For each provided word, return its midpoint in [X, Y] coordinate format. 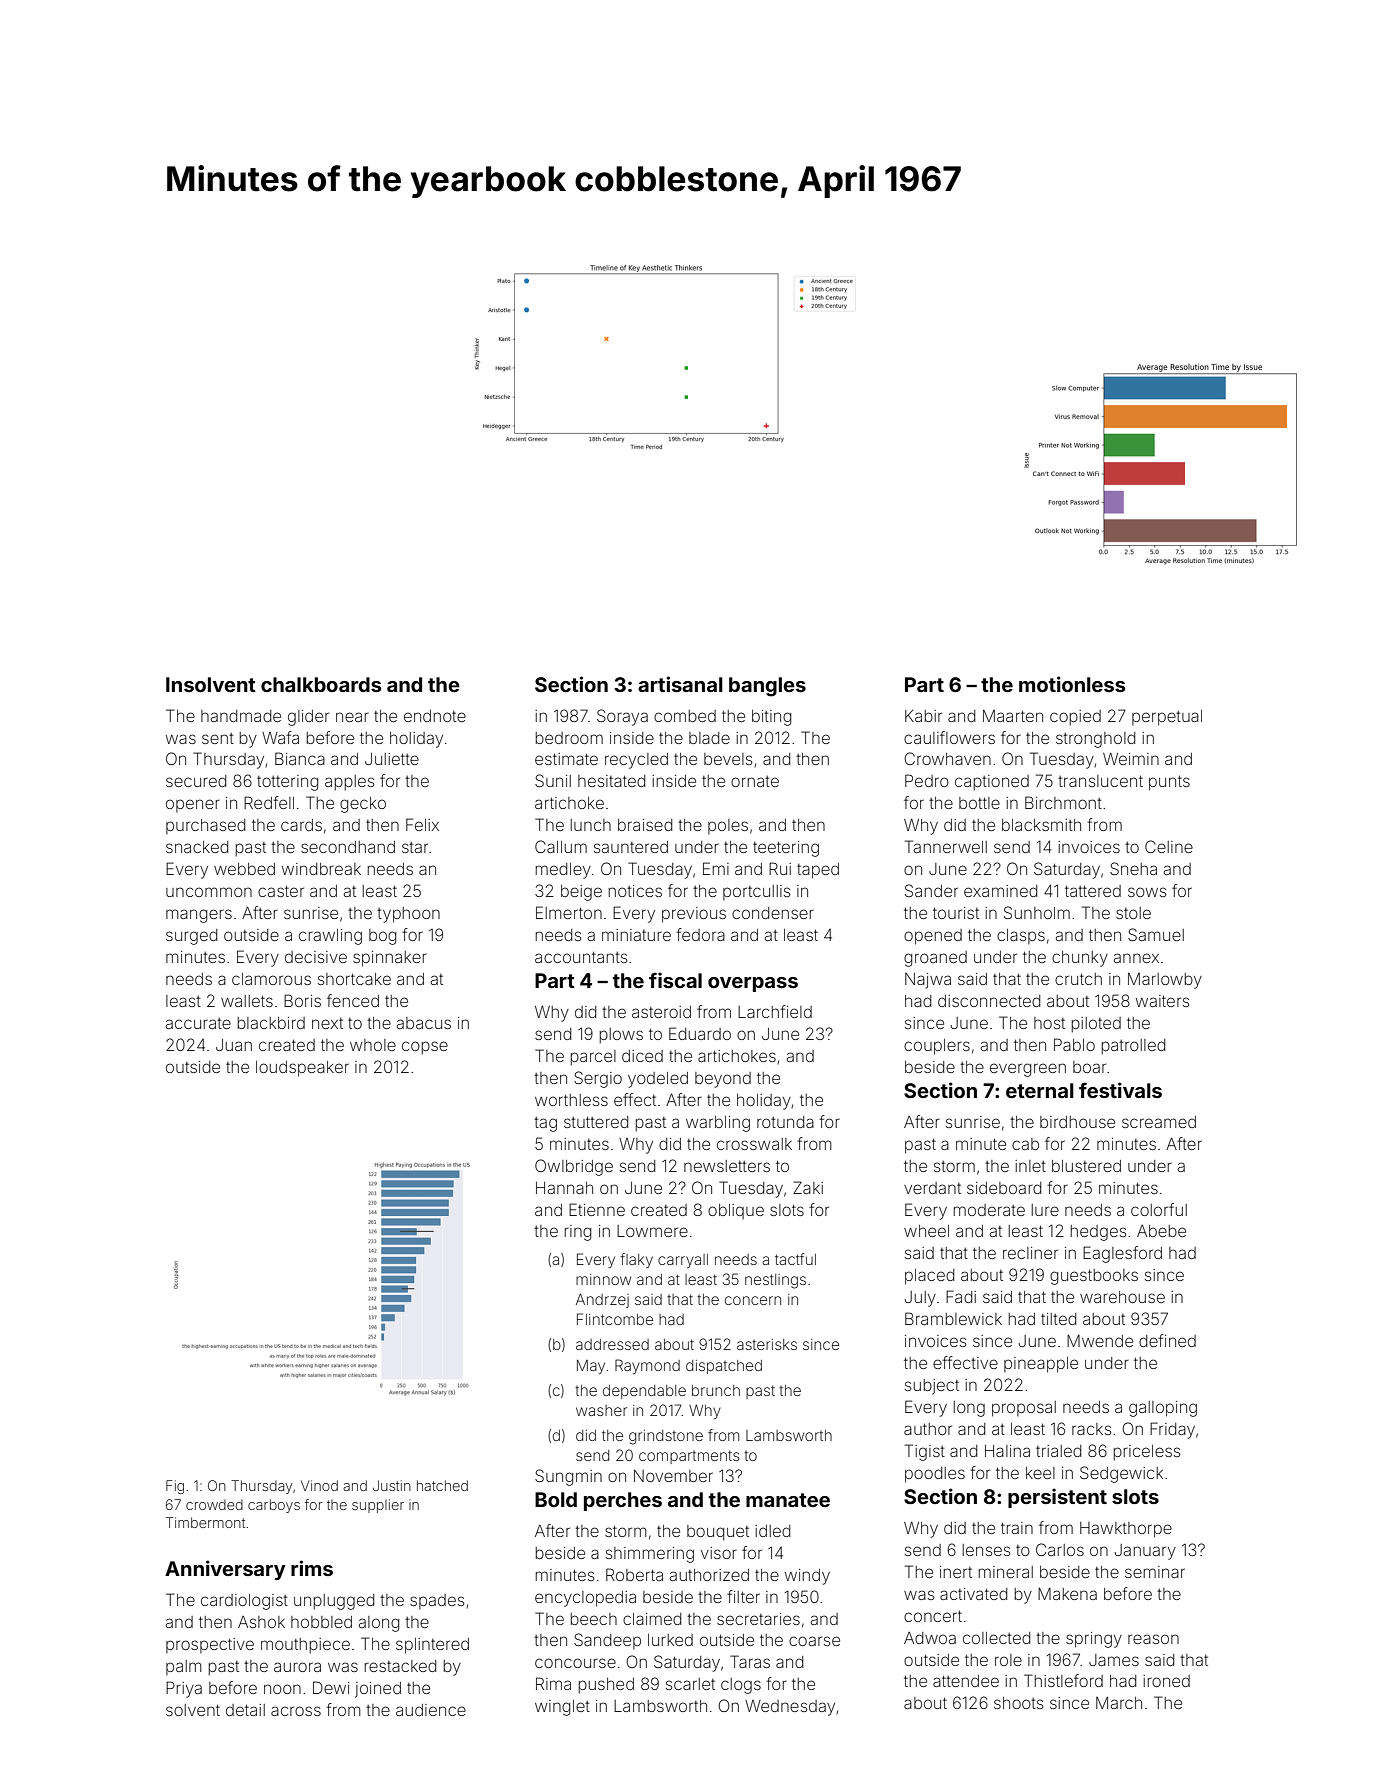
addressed [612, 1344]
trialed [1058, 1451]
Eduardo [700, 1033]
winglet [562, 1708]
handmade [241, 716]
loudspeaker [302, 1069]
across [296, 1711]
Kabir [923, 716]
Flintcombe [615, 1319]
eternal [1040, 1090]
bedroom [569, 738]
